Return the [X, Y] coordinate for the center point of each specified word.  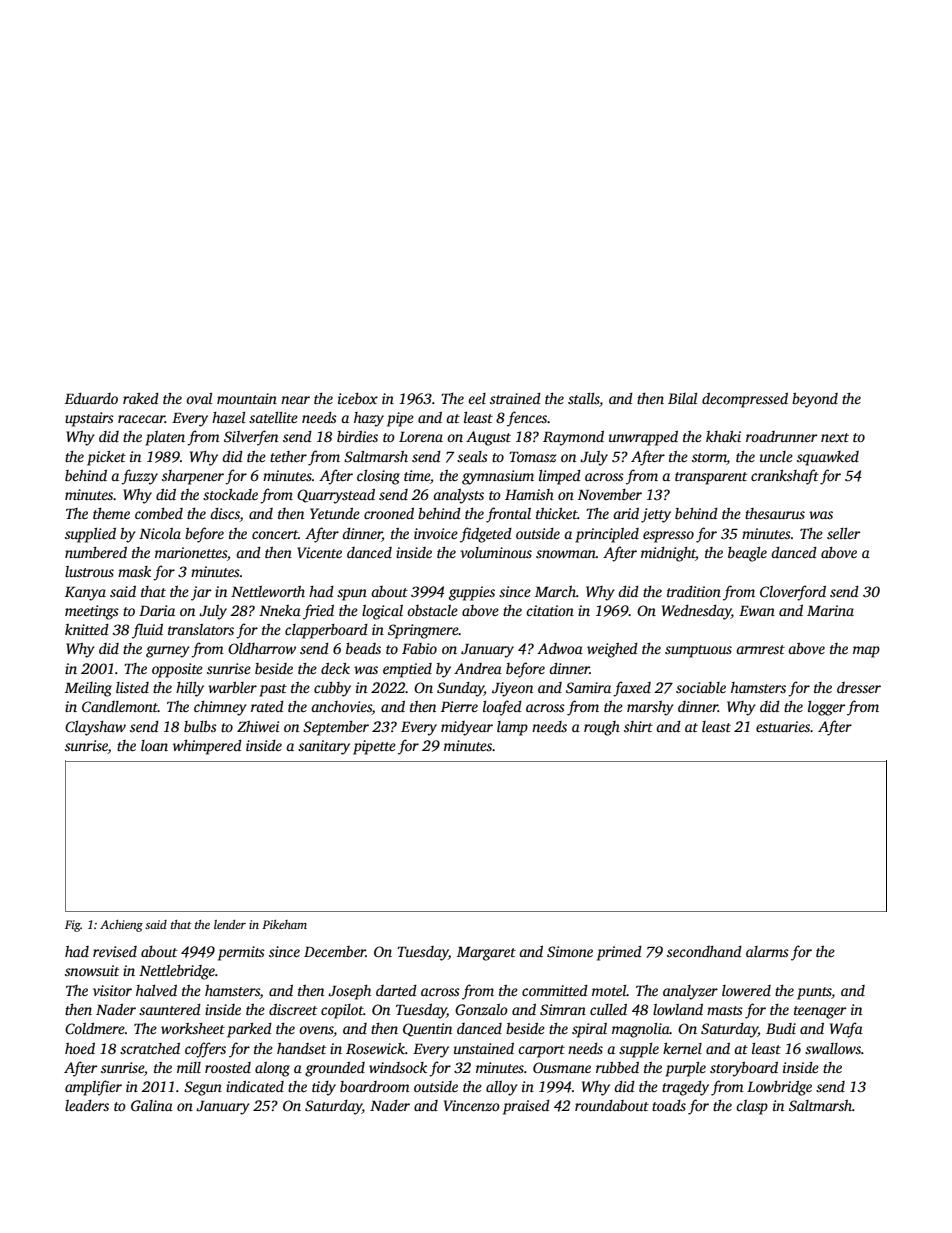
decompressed [745, 400]
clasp [752, 1107]
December [335, 951]
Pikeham [284, 924]
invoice [436, 533]
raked [141, 398]
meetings [92, 612]
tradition [694, 591]
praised [526, 1107]
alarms [767, 951]
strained [515, 398]
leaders [87, 1105]
